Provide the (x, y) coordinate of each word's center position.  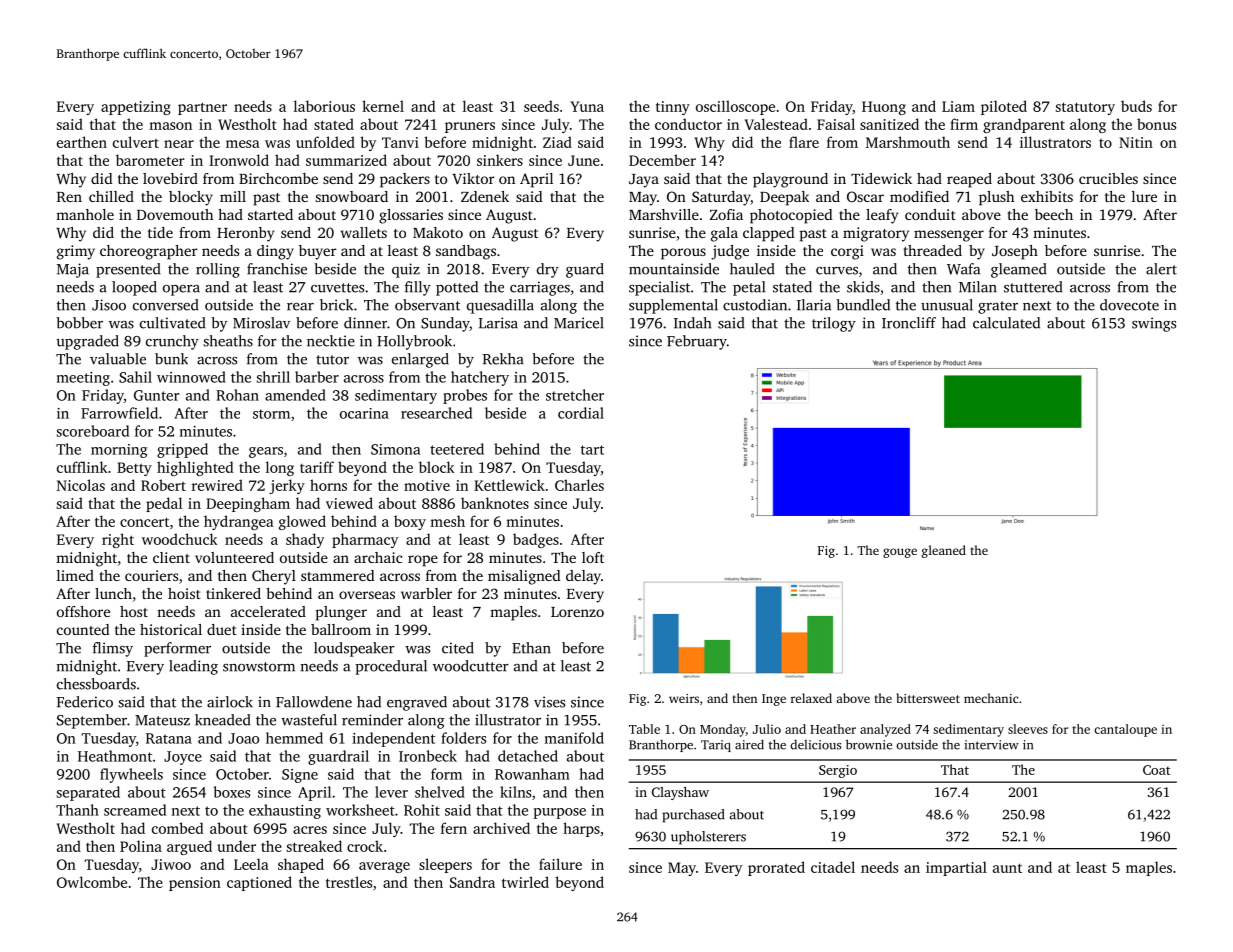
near (179, 144)
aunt (1007, 868)
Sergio (838, 771)
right (118, 540)
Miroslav (261, 323)
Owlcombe (92, 882)
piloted (1004, 107)
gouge (900, 553)
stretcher (575, 395)
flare (804, 142)
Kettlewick (509, 485)
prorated (776, 868)
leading (193, 667)
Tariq (716, 746)
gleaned (944, 551)
